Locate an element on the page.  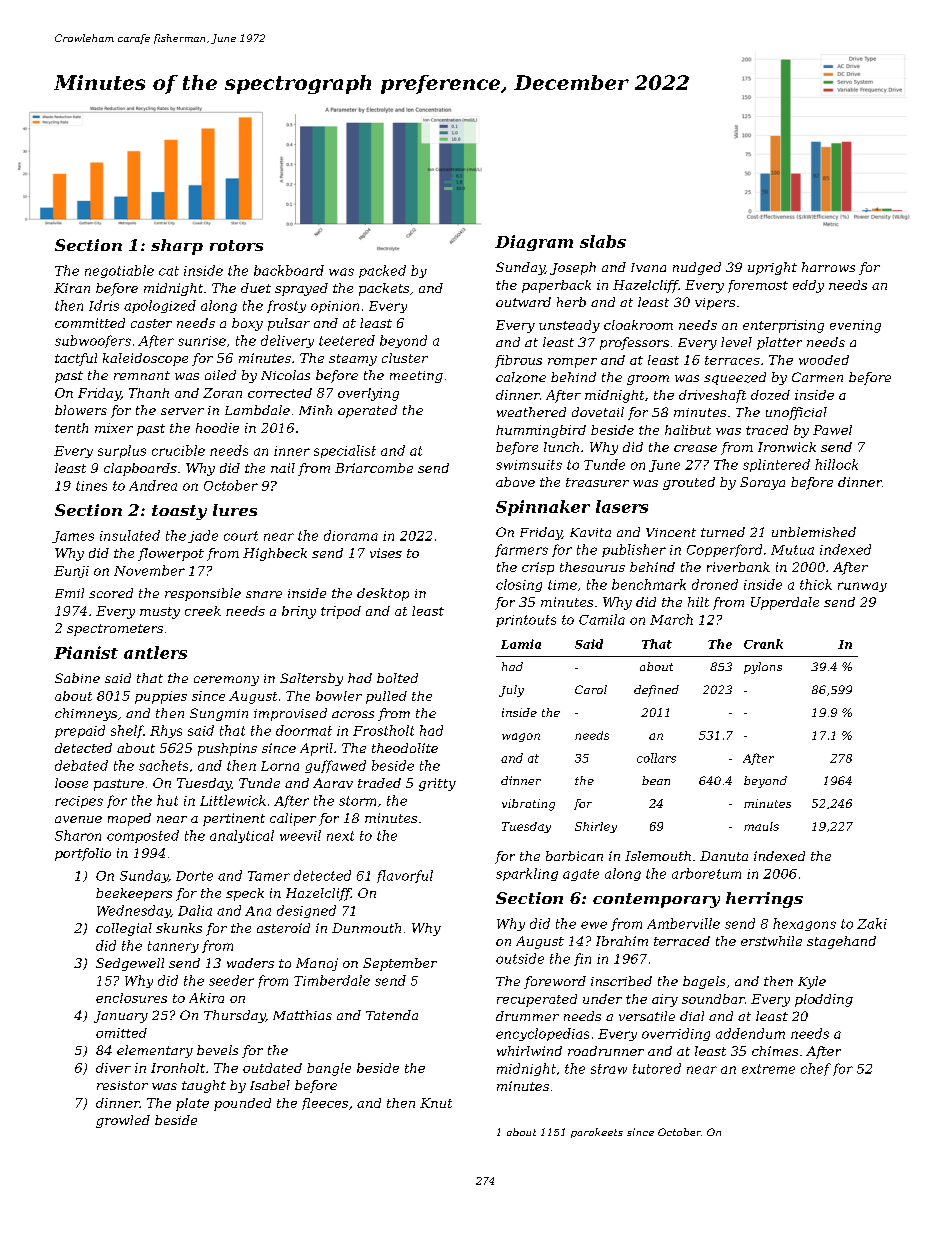
growled is located at coordinates (123, 1121).
